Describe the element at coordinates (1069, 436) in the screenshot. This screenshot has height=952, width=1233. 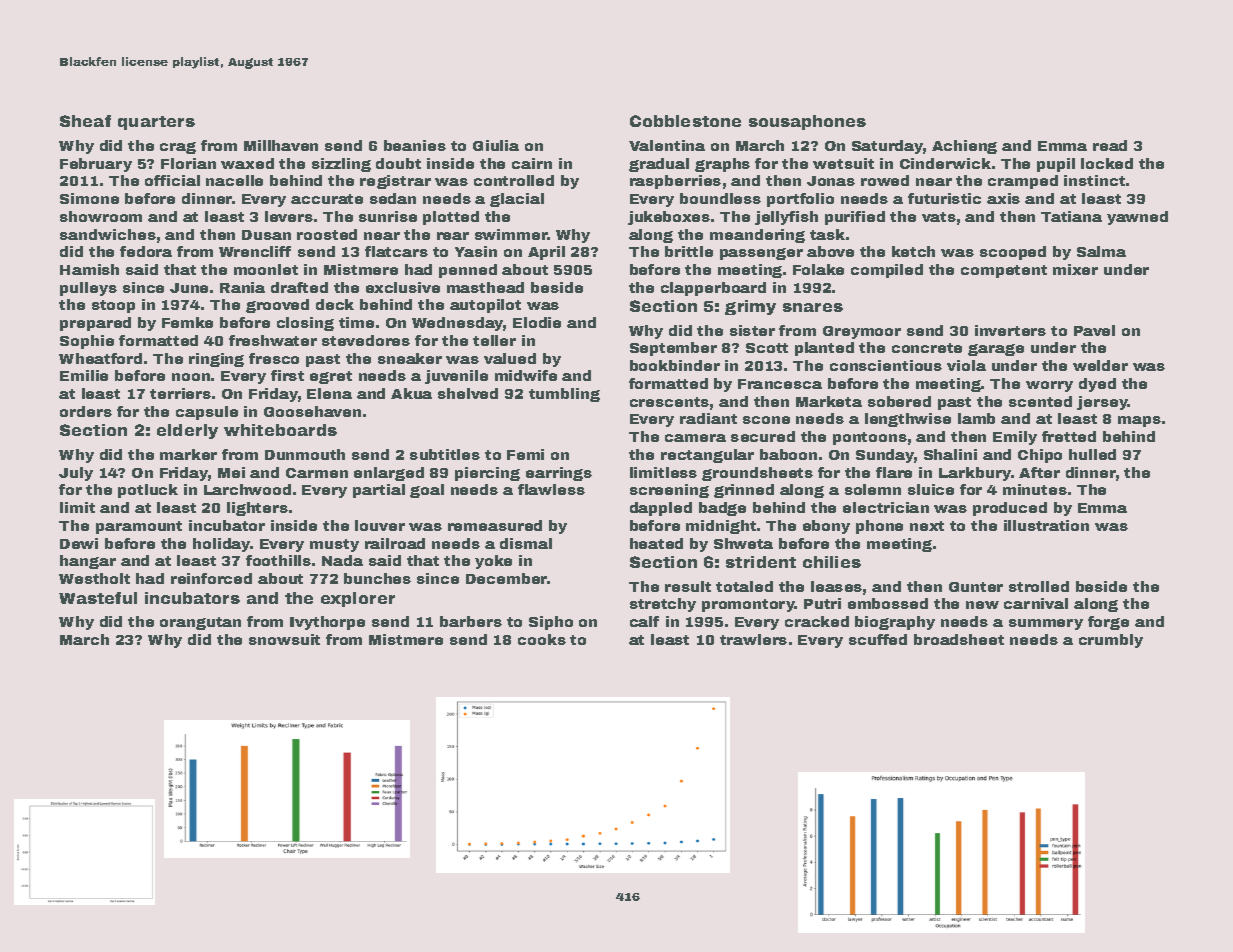
I see `fretted` at that location.
